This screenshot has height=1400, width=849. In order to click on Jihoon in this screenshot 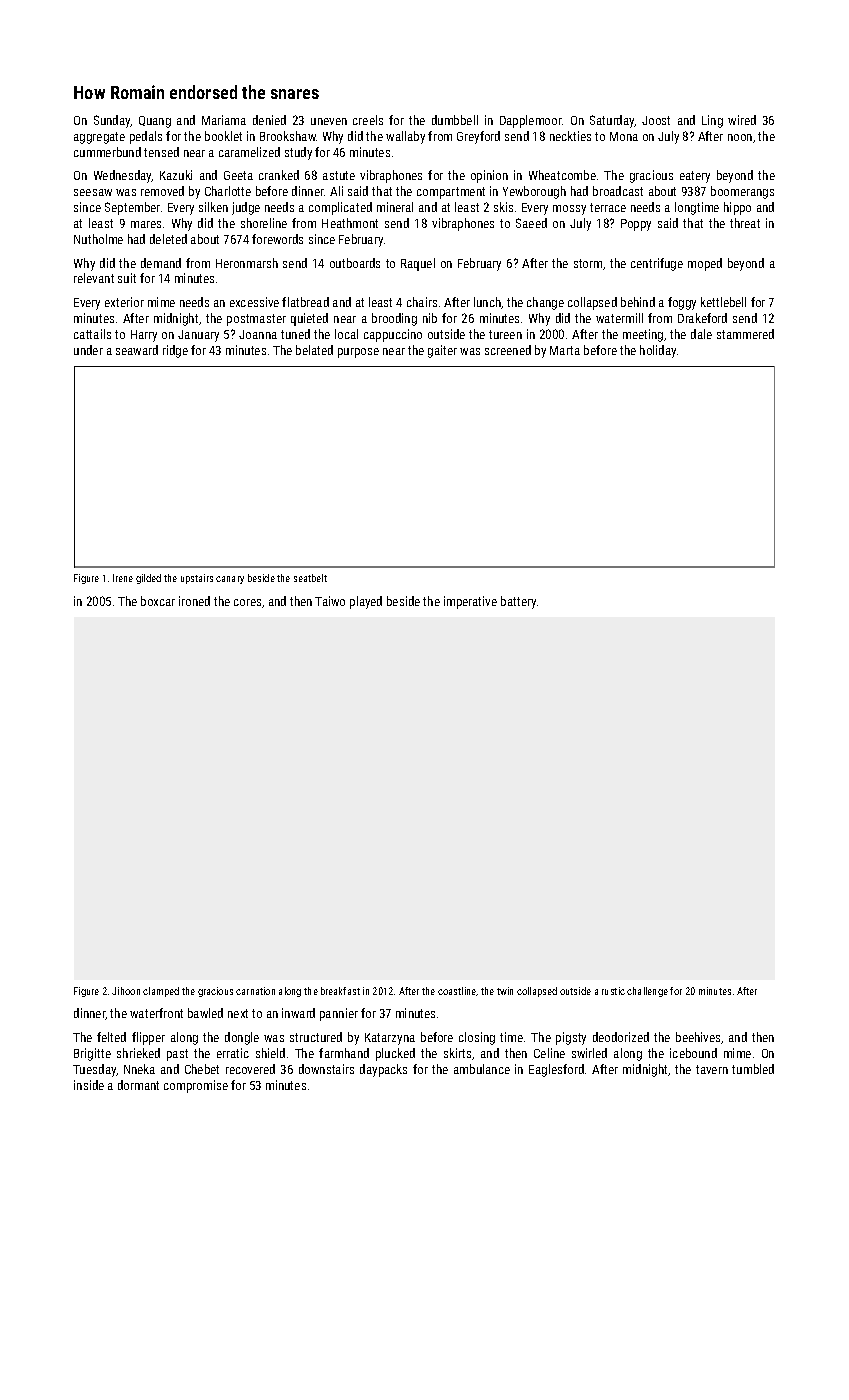, I will do `click(126, 991)`.
